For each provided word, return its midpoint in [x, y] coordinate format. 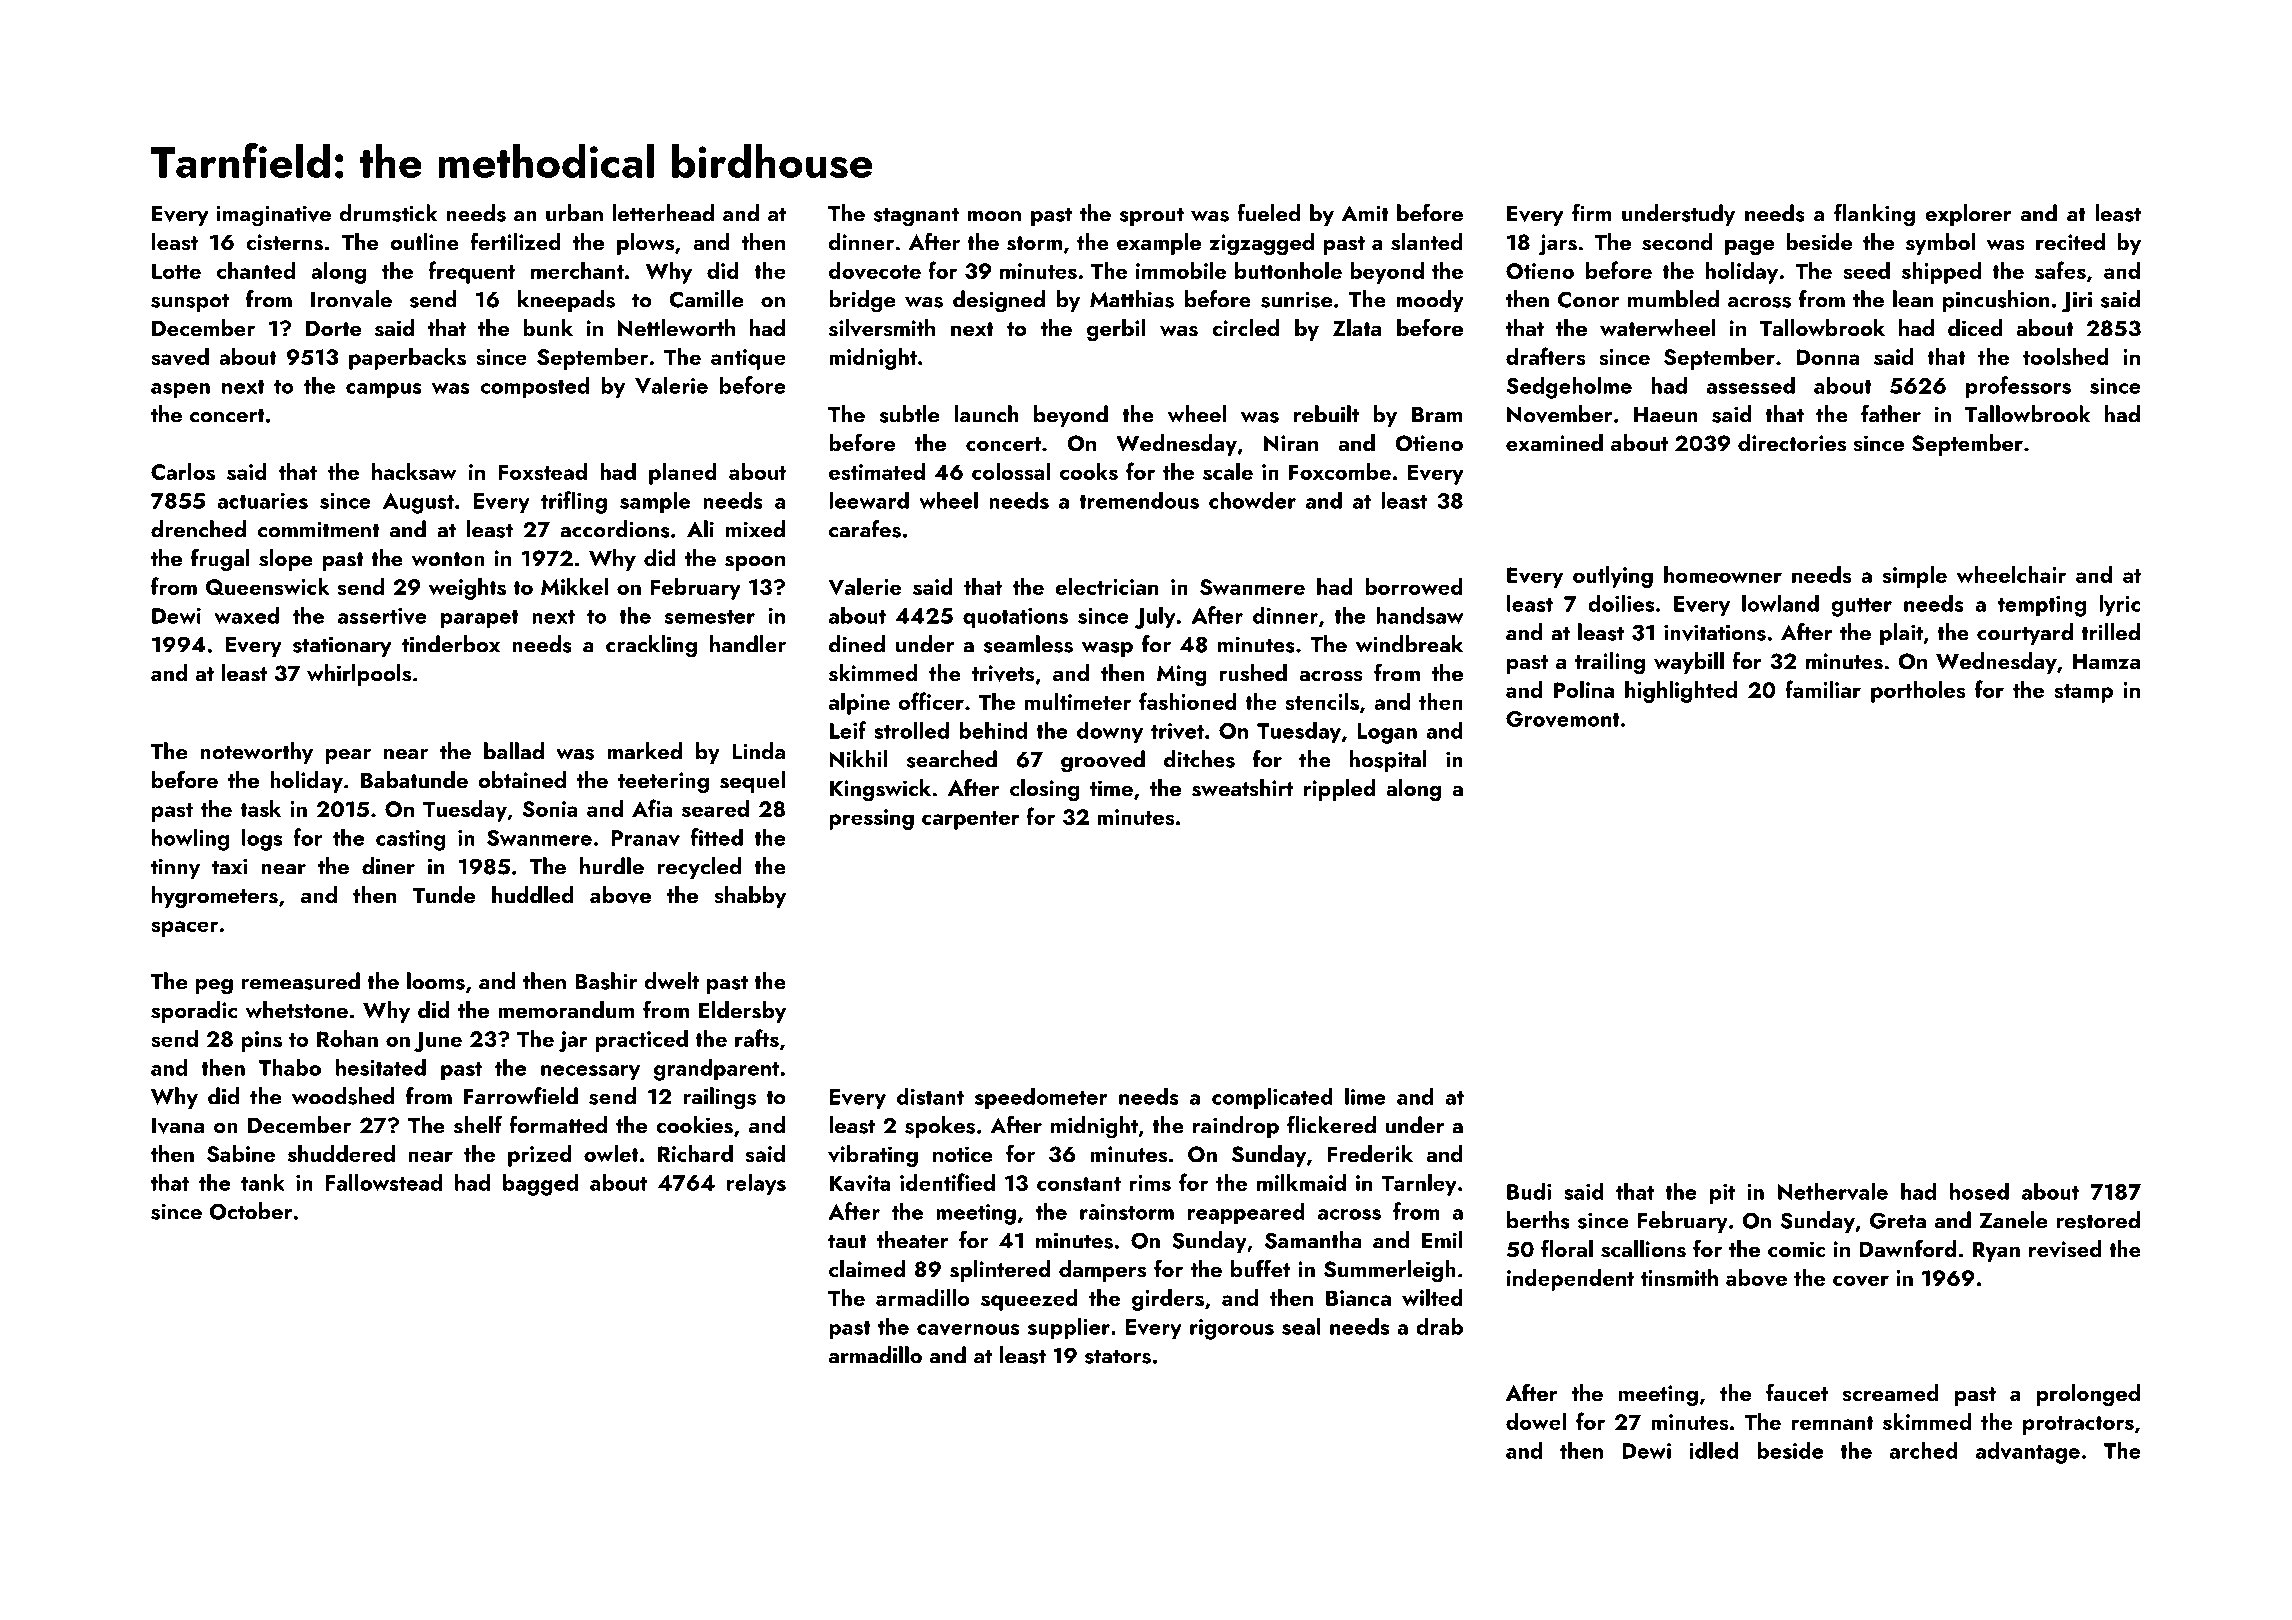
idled [1714, 1450]
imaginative [274, 216]
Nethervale [1833, 1191]
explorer [1968, 215]
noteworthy [256, 753]
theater [913, 1240]
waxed [246, 615]
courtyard [2025, 634]
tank [263, 1182]
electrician [1106, 586]
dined [857, 644]
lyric [2119, 605]
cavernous [968, 1329]
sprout [1151, 216]
